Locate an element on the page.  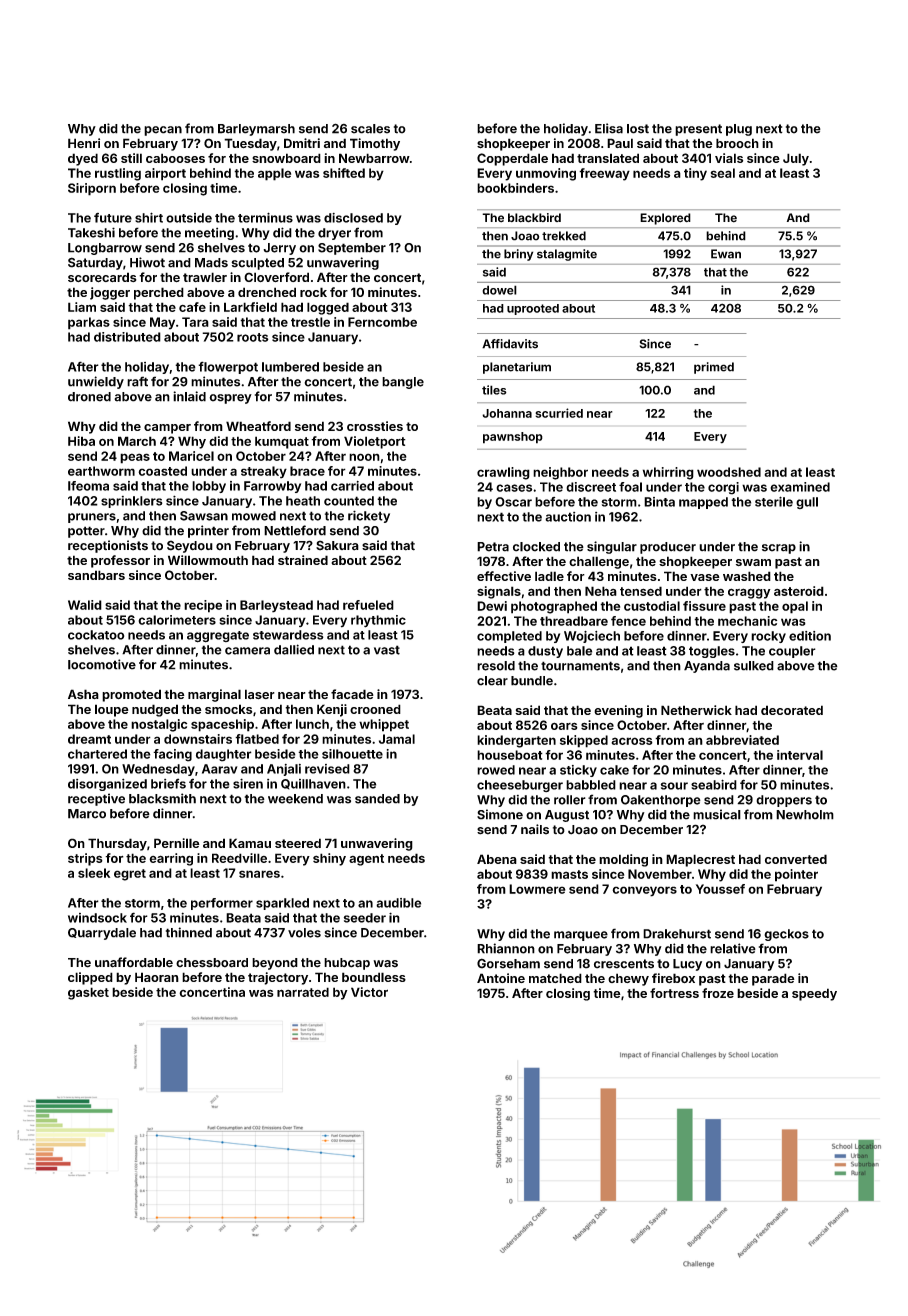
dryer is located at coordinates (334, 234).
